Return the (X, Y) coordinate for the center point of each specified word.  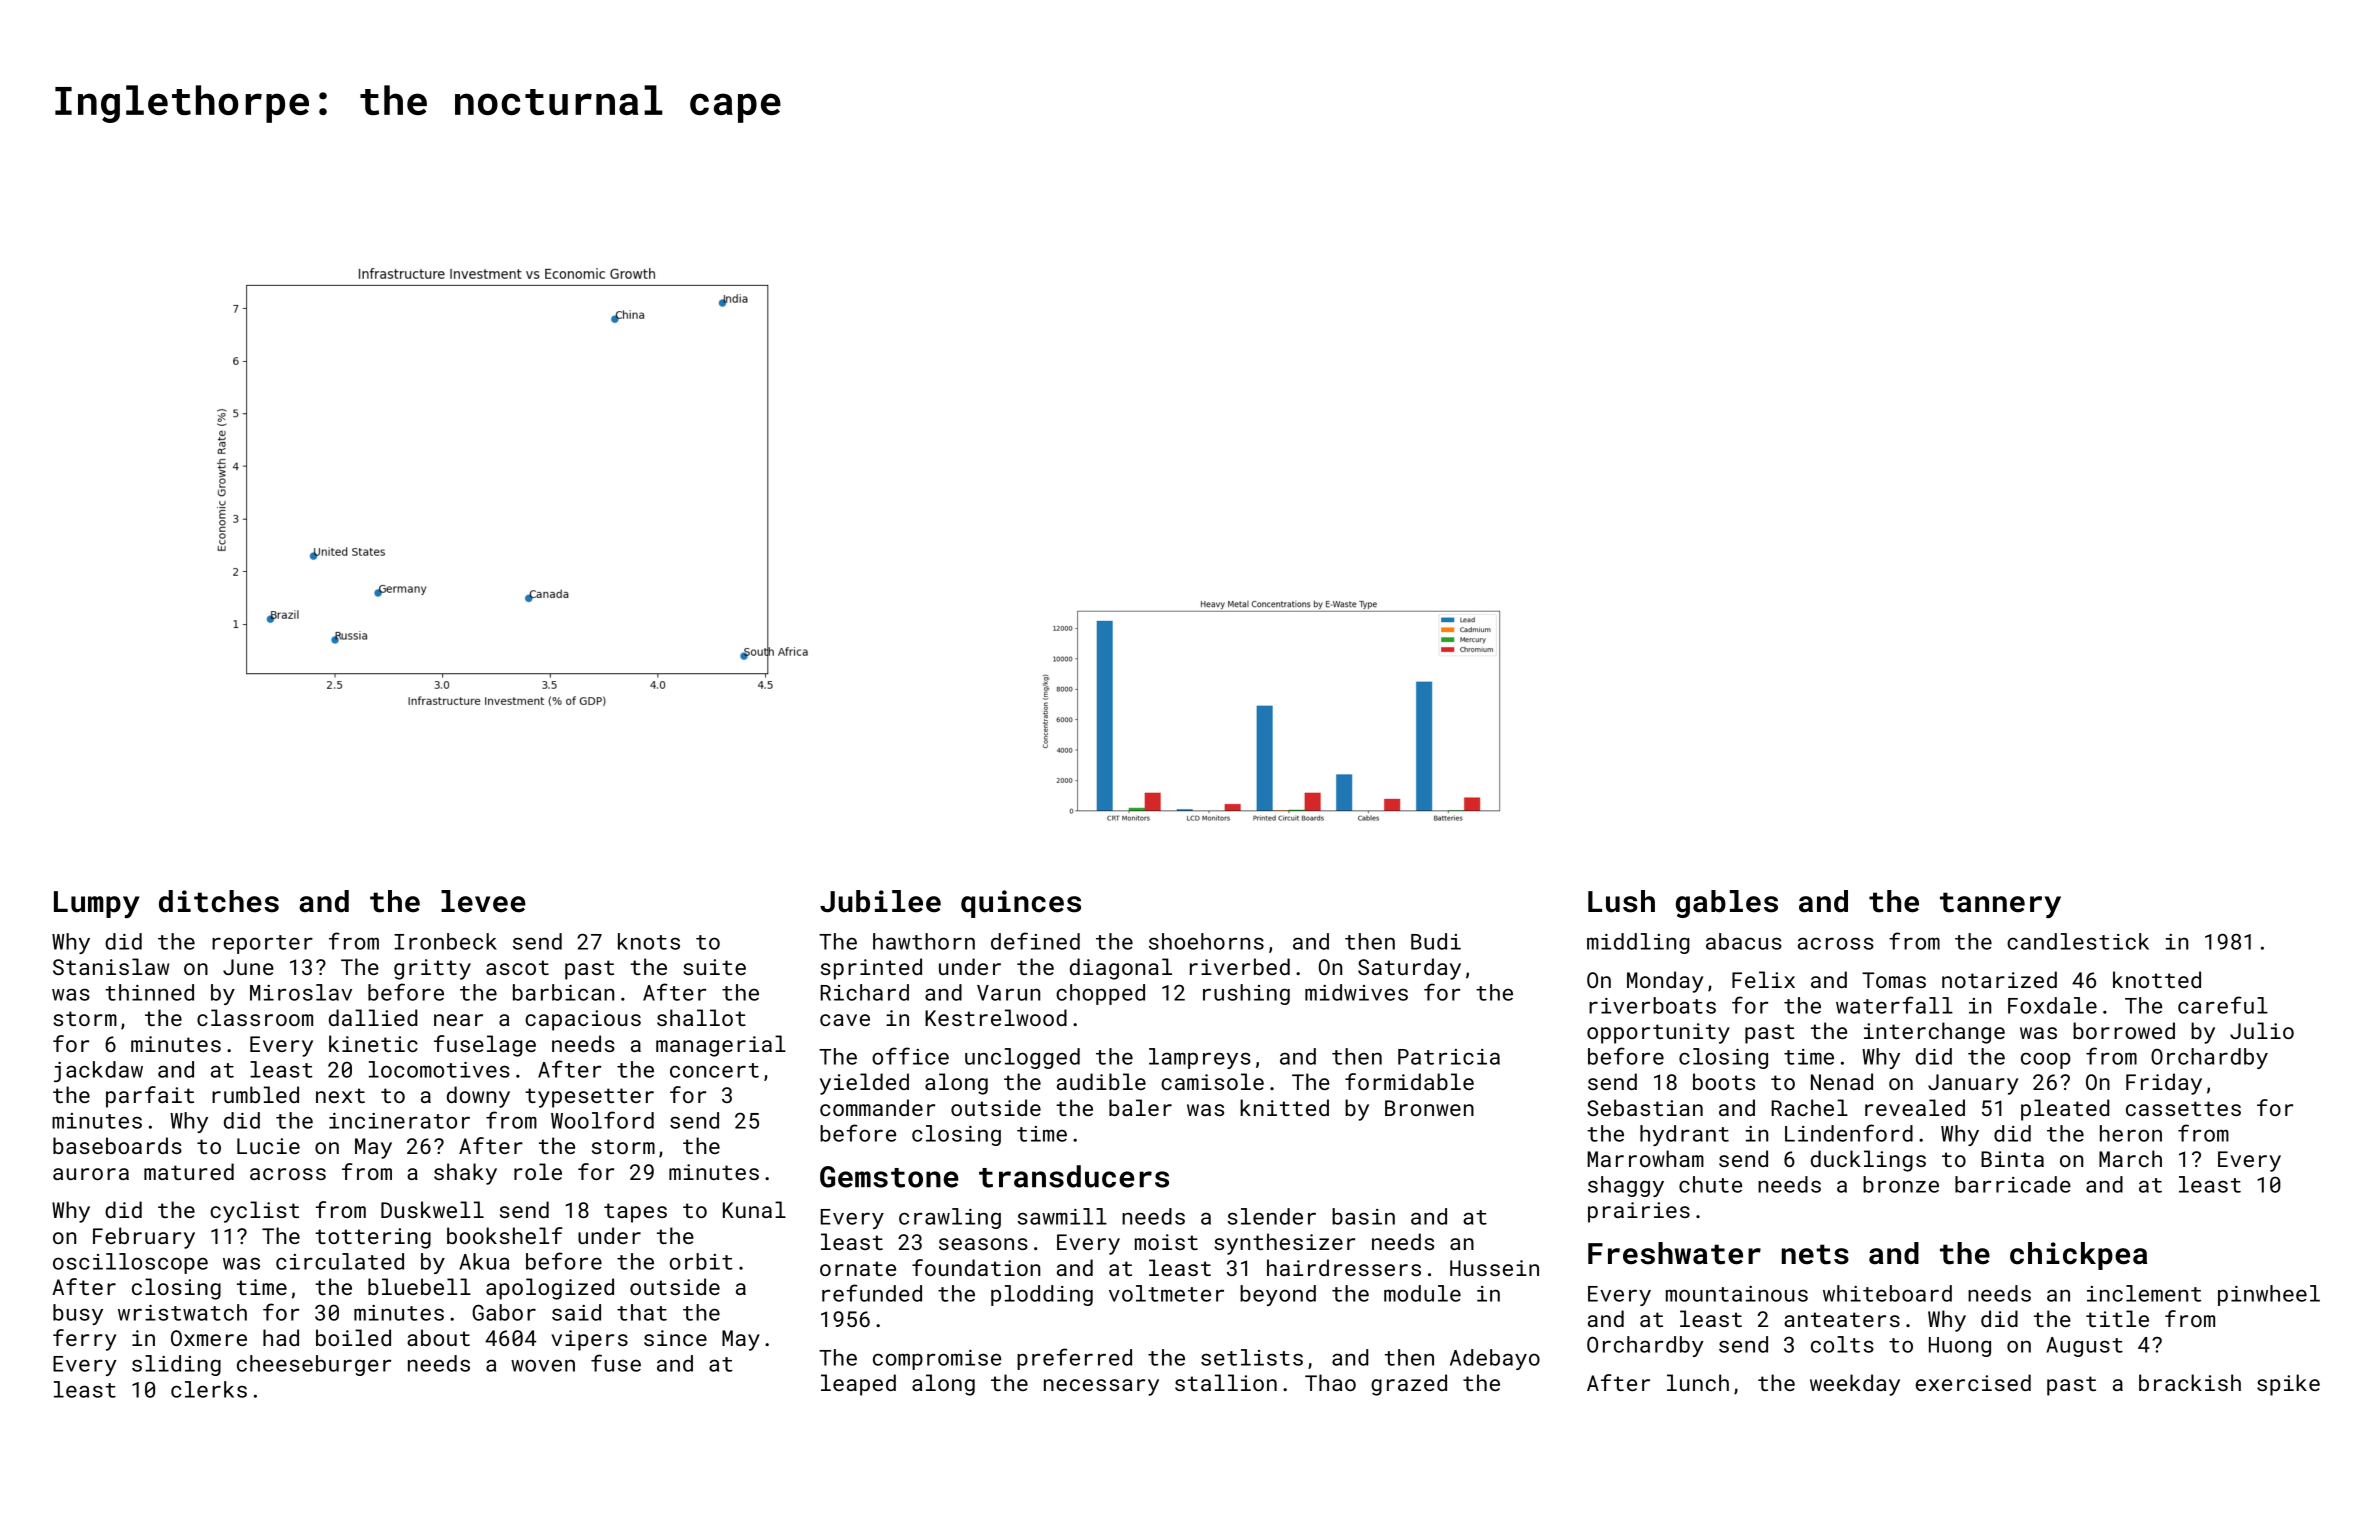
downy (478, 1097)
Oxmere (209, 1338)
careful (2223, 1005)
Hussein (1494, 1268)
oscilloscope (130, 1263)
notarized (1999, 979)
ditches (219, 901)
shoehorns (1206, 941)
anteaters (1842, 1319)
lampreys (1200, 1058)
